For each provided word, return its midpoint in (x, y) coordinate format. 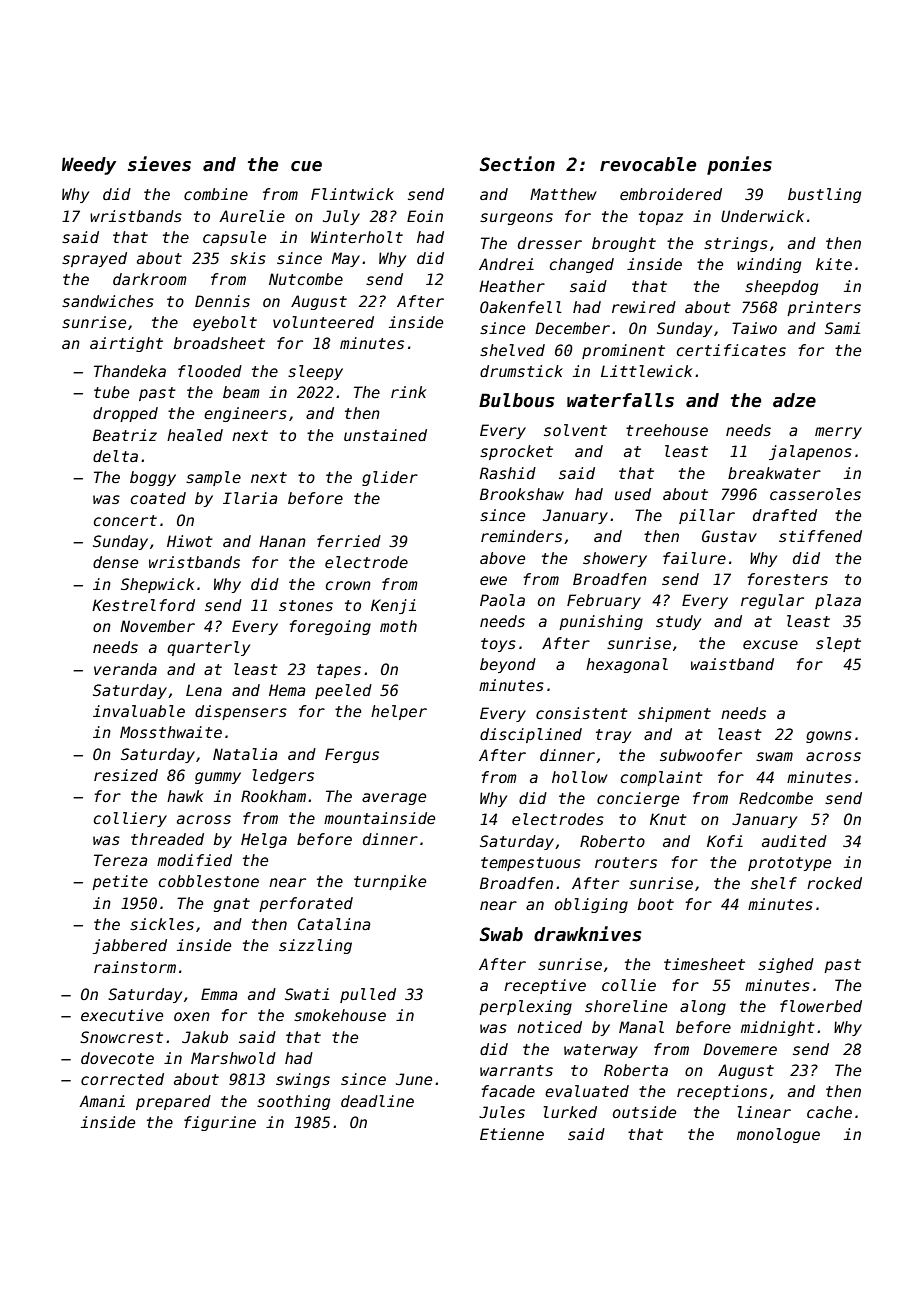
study (678, 622)
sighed (786, 965)
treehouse (667, 430)
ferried (349, 541)
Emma (219, 994)
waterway (601, 1051)
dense (115, 562)
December (572, 328)
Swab (501, 934)
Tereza (121, 860)
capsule (234, 238)
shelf (774, 883)
